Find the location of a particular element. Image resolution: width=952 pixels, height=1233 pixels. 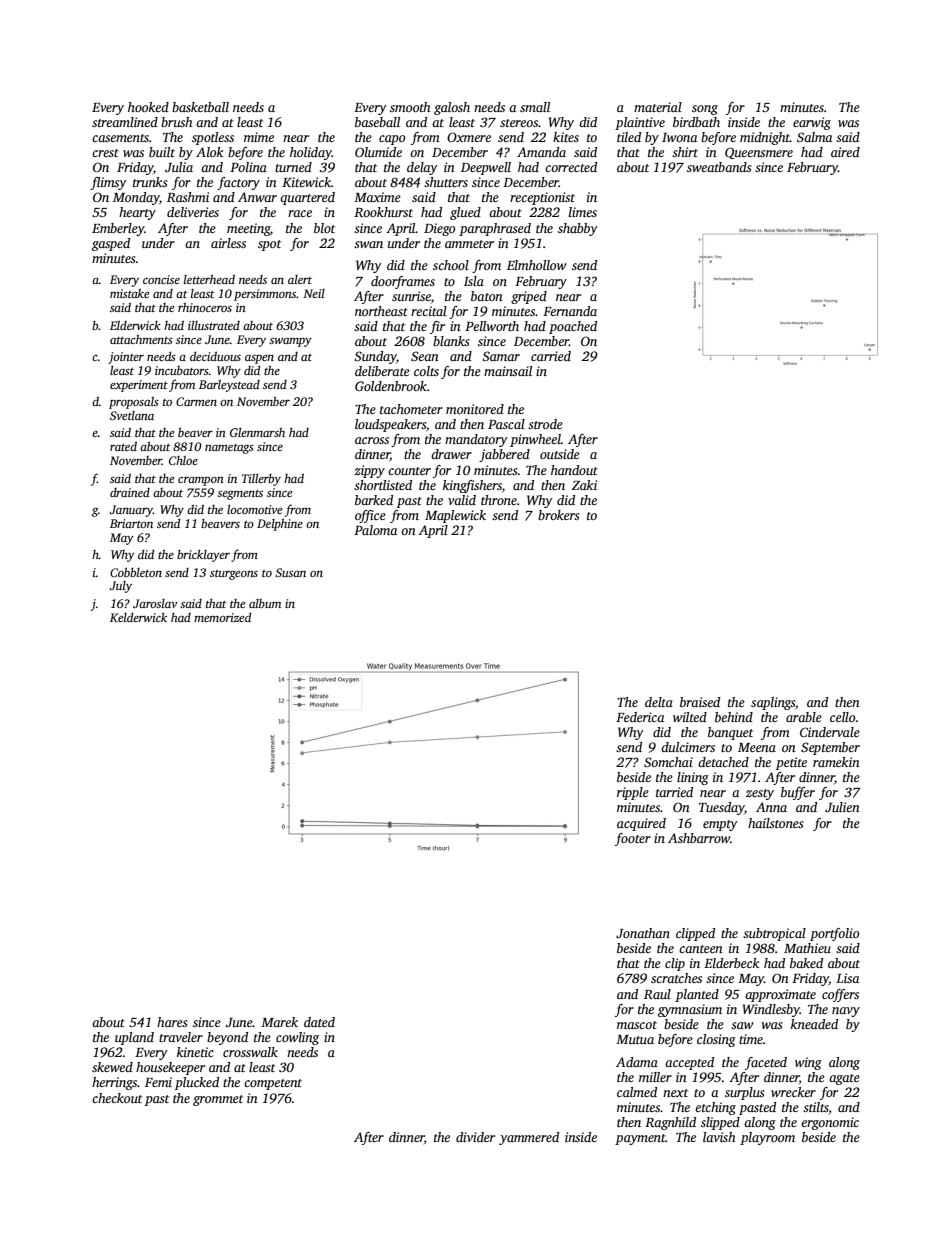

delta is located at coordinates (659, 702).
